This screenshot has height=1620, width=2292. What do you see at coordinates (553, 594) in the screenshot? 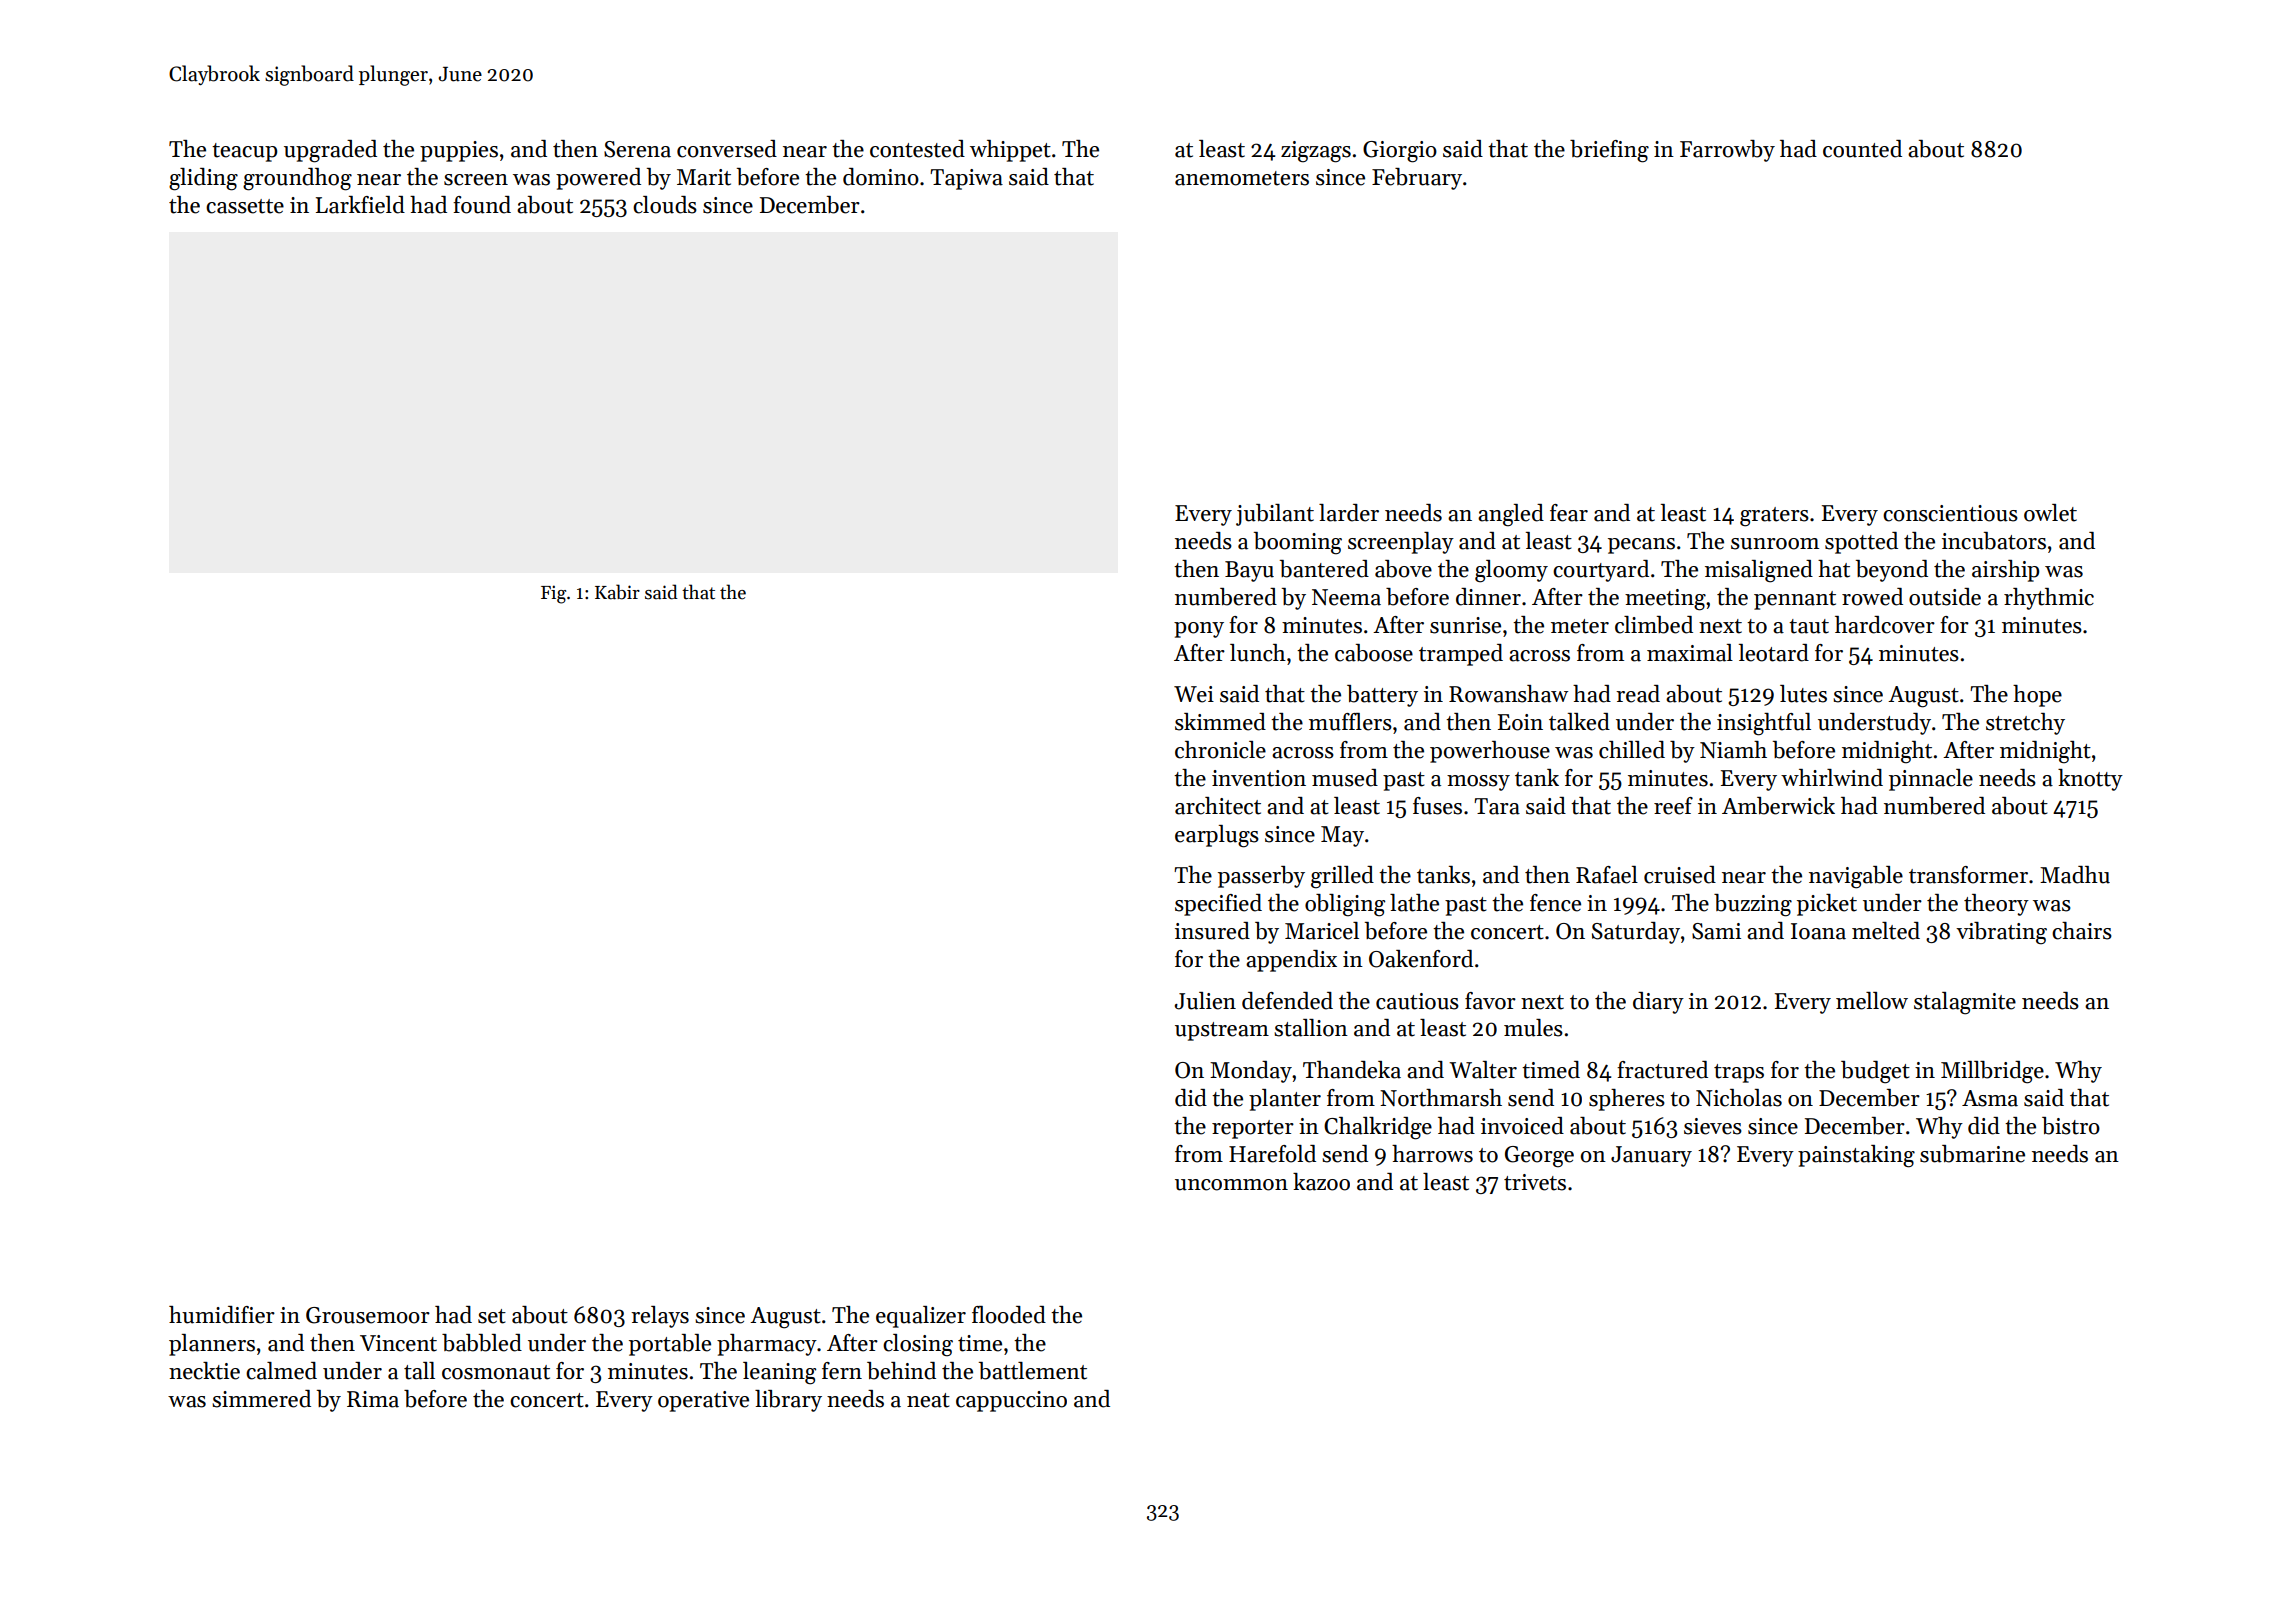
I see `Fig` at bounding box center [553, 594].
